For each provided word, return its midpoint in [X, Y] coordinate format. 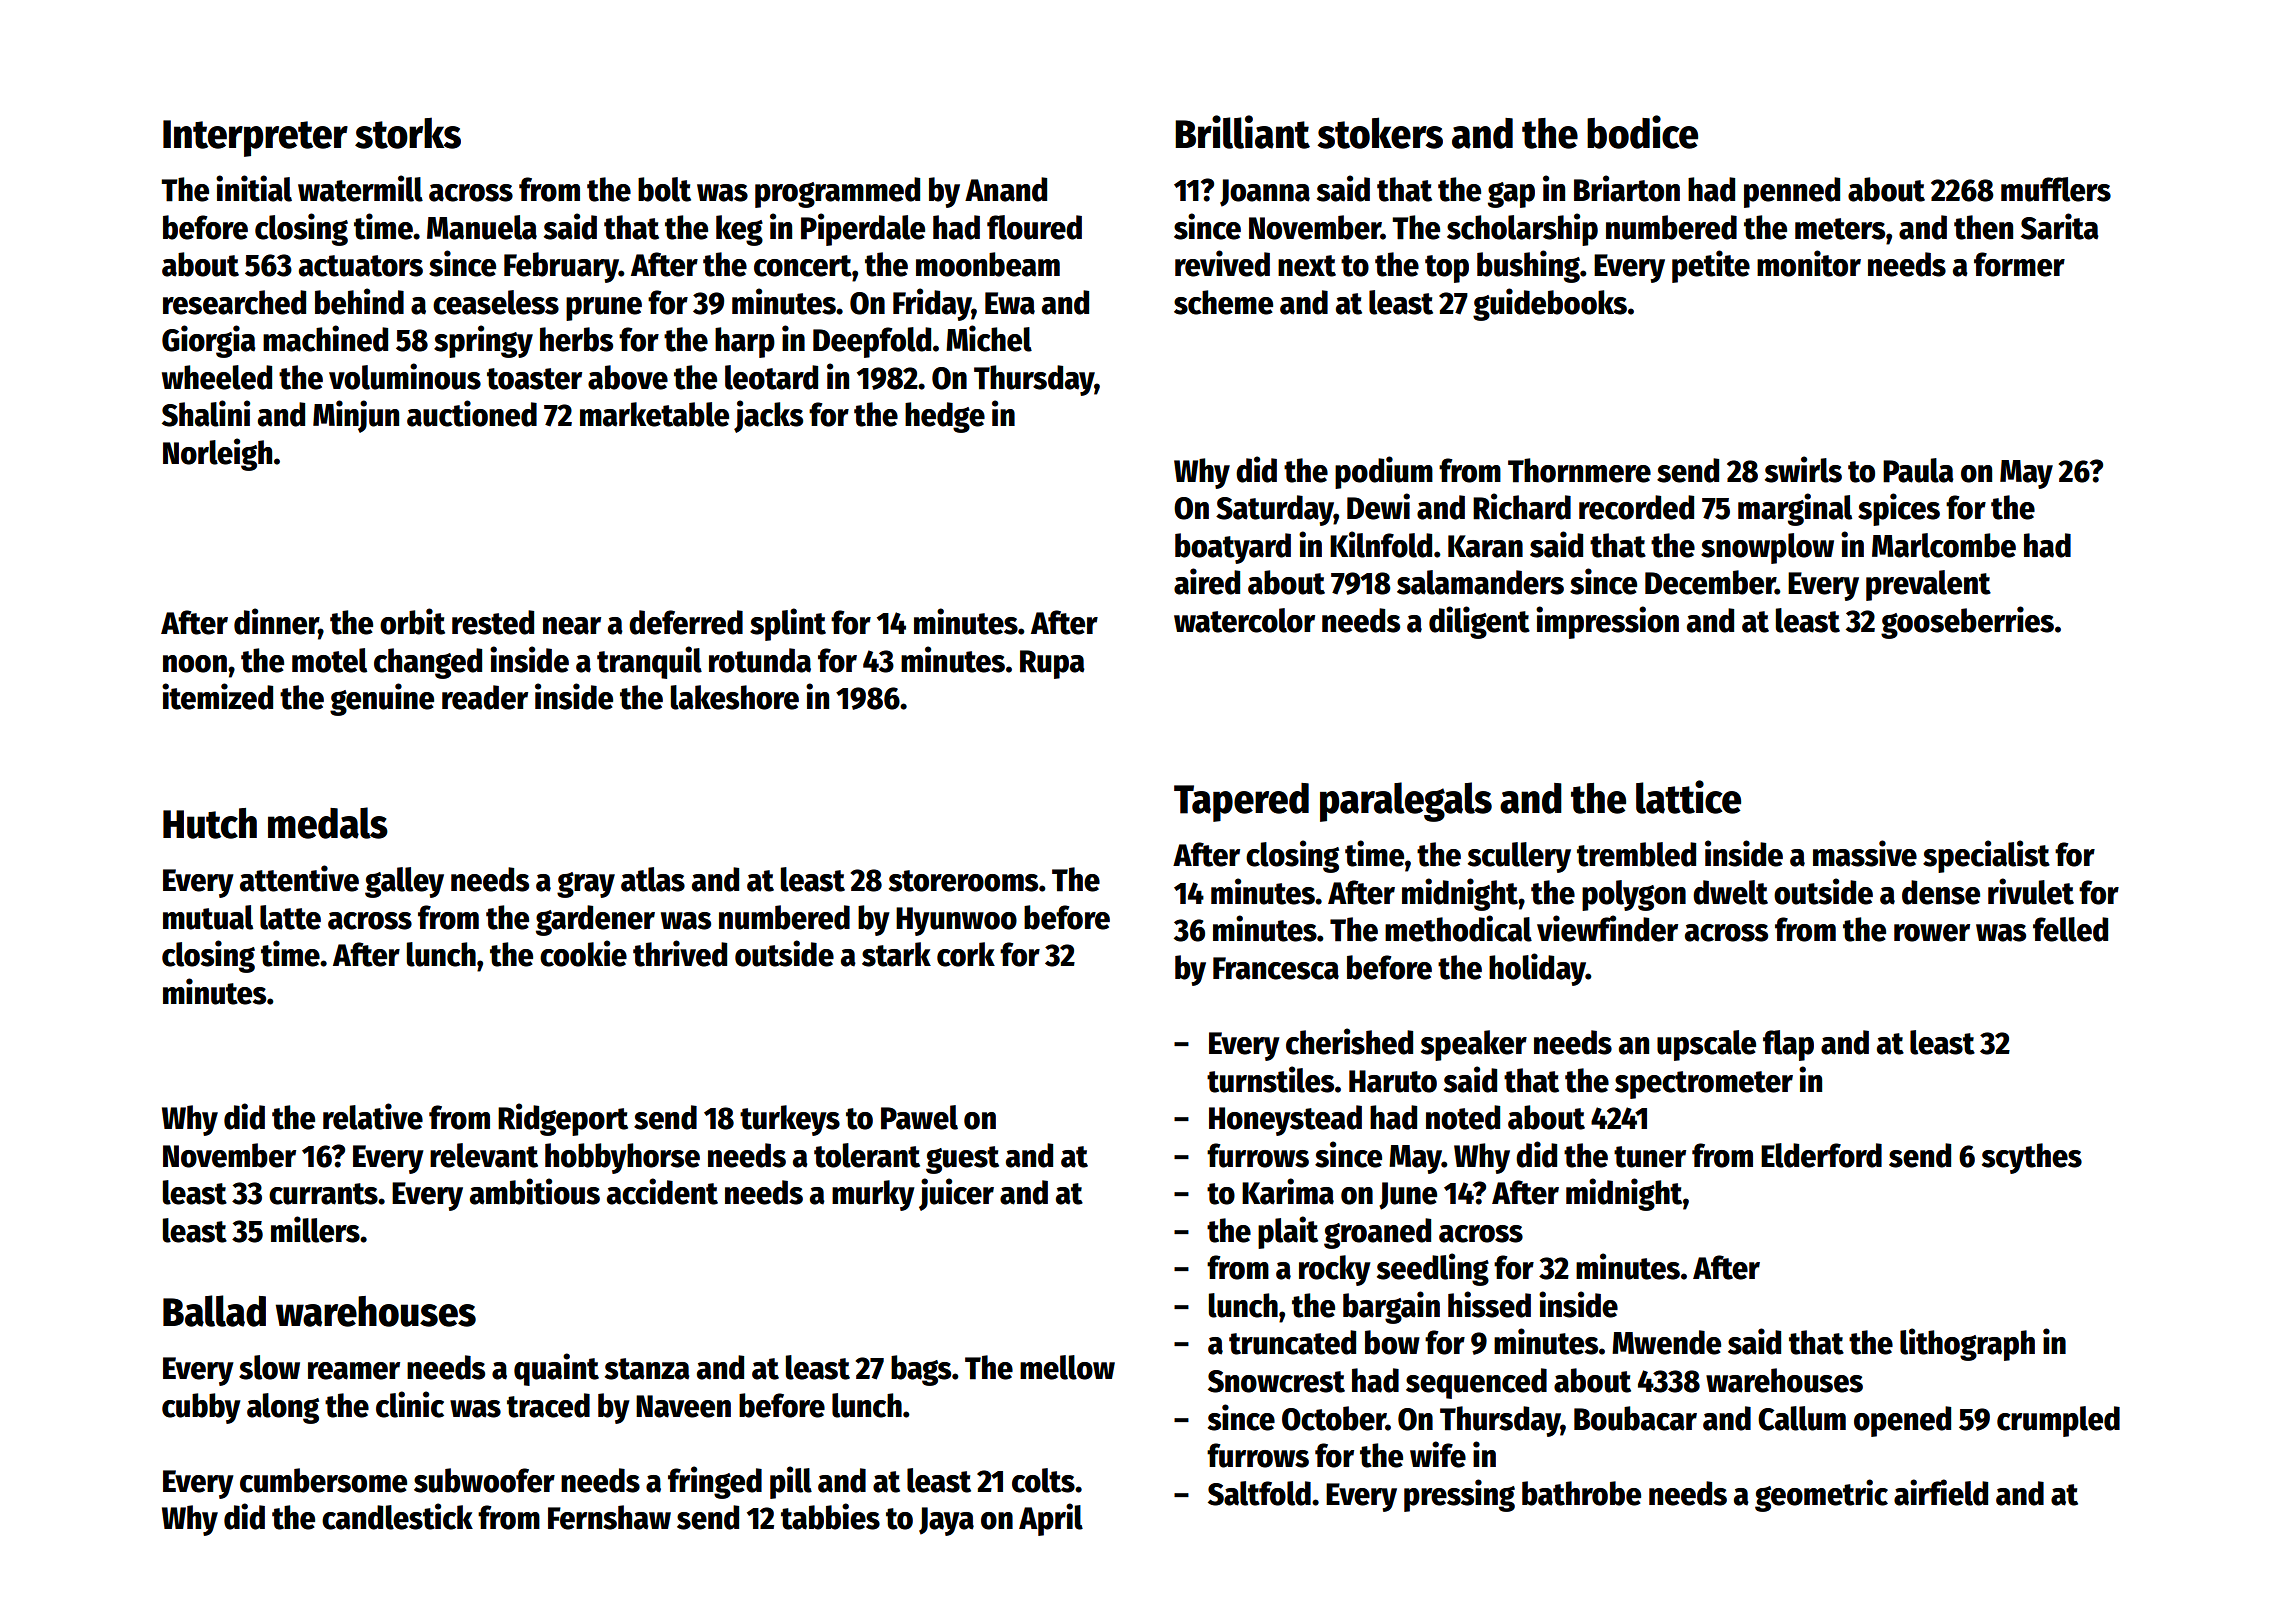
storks [408, 133]
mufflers [2056, 189]
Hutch [210, 823]
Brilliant [1242, 132]
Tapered [1241, 802]
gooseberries [1967, 622]
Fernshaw [609, 1517]
